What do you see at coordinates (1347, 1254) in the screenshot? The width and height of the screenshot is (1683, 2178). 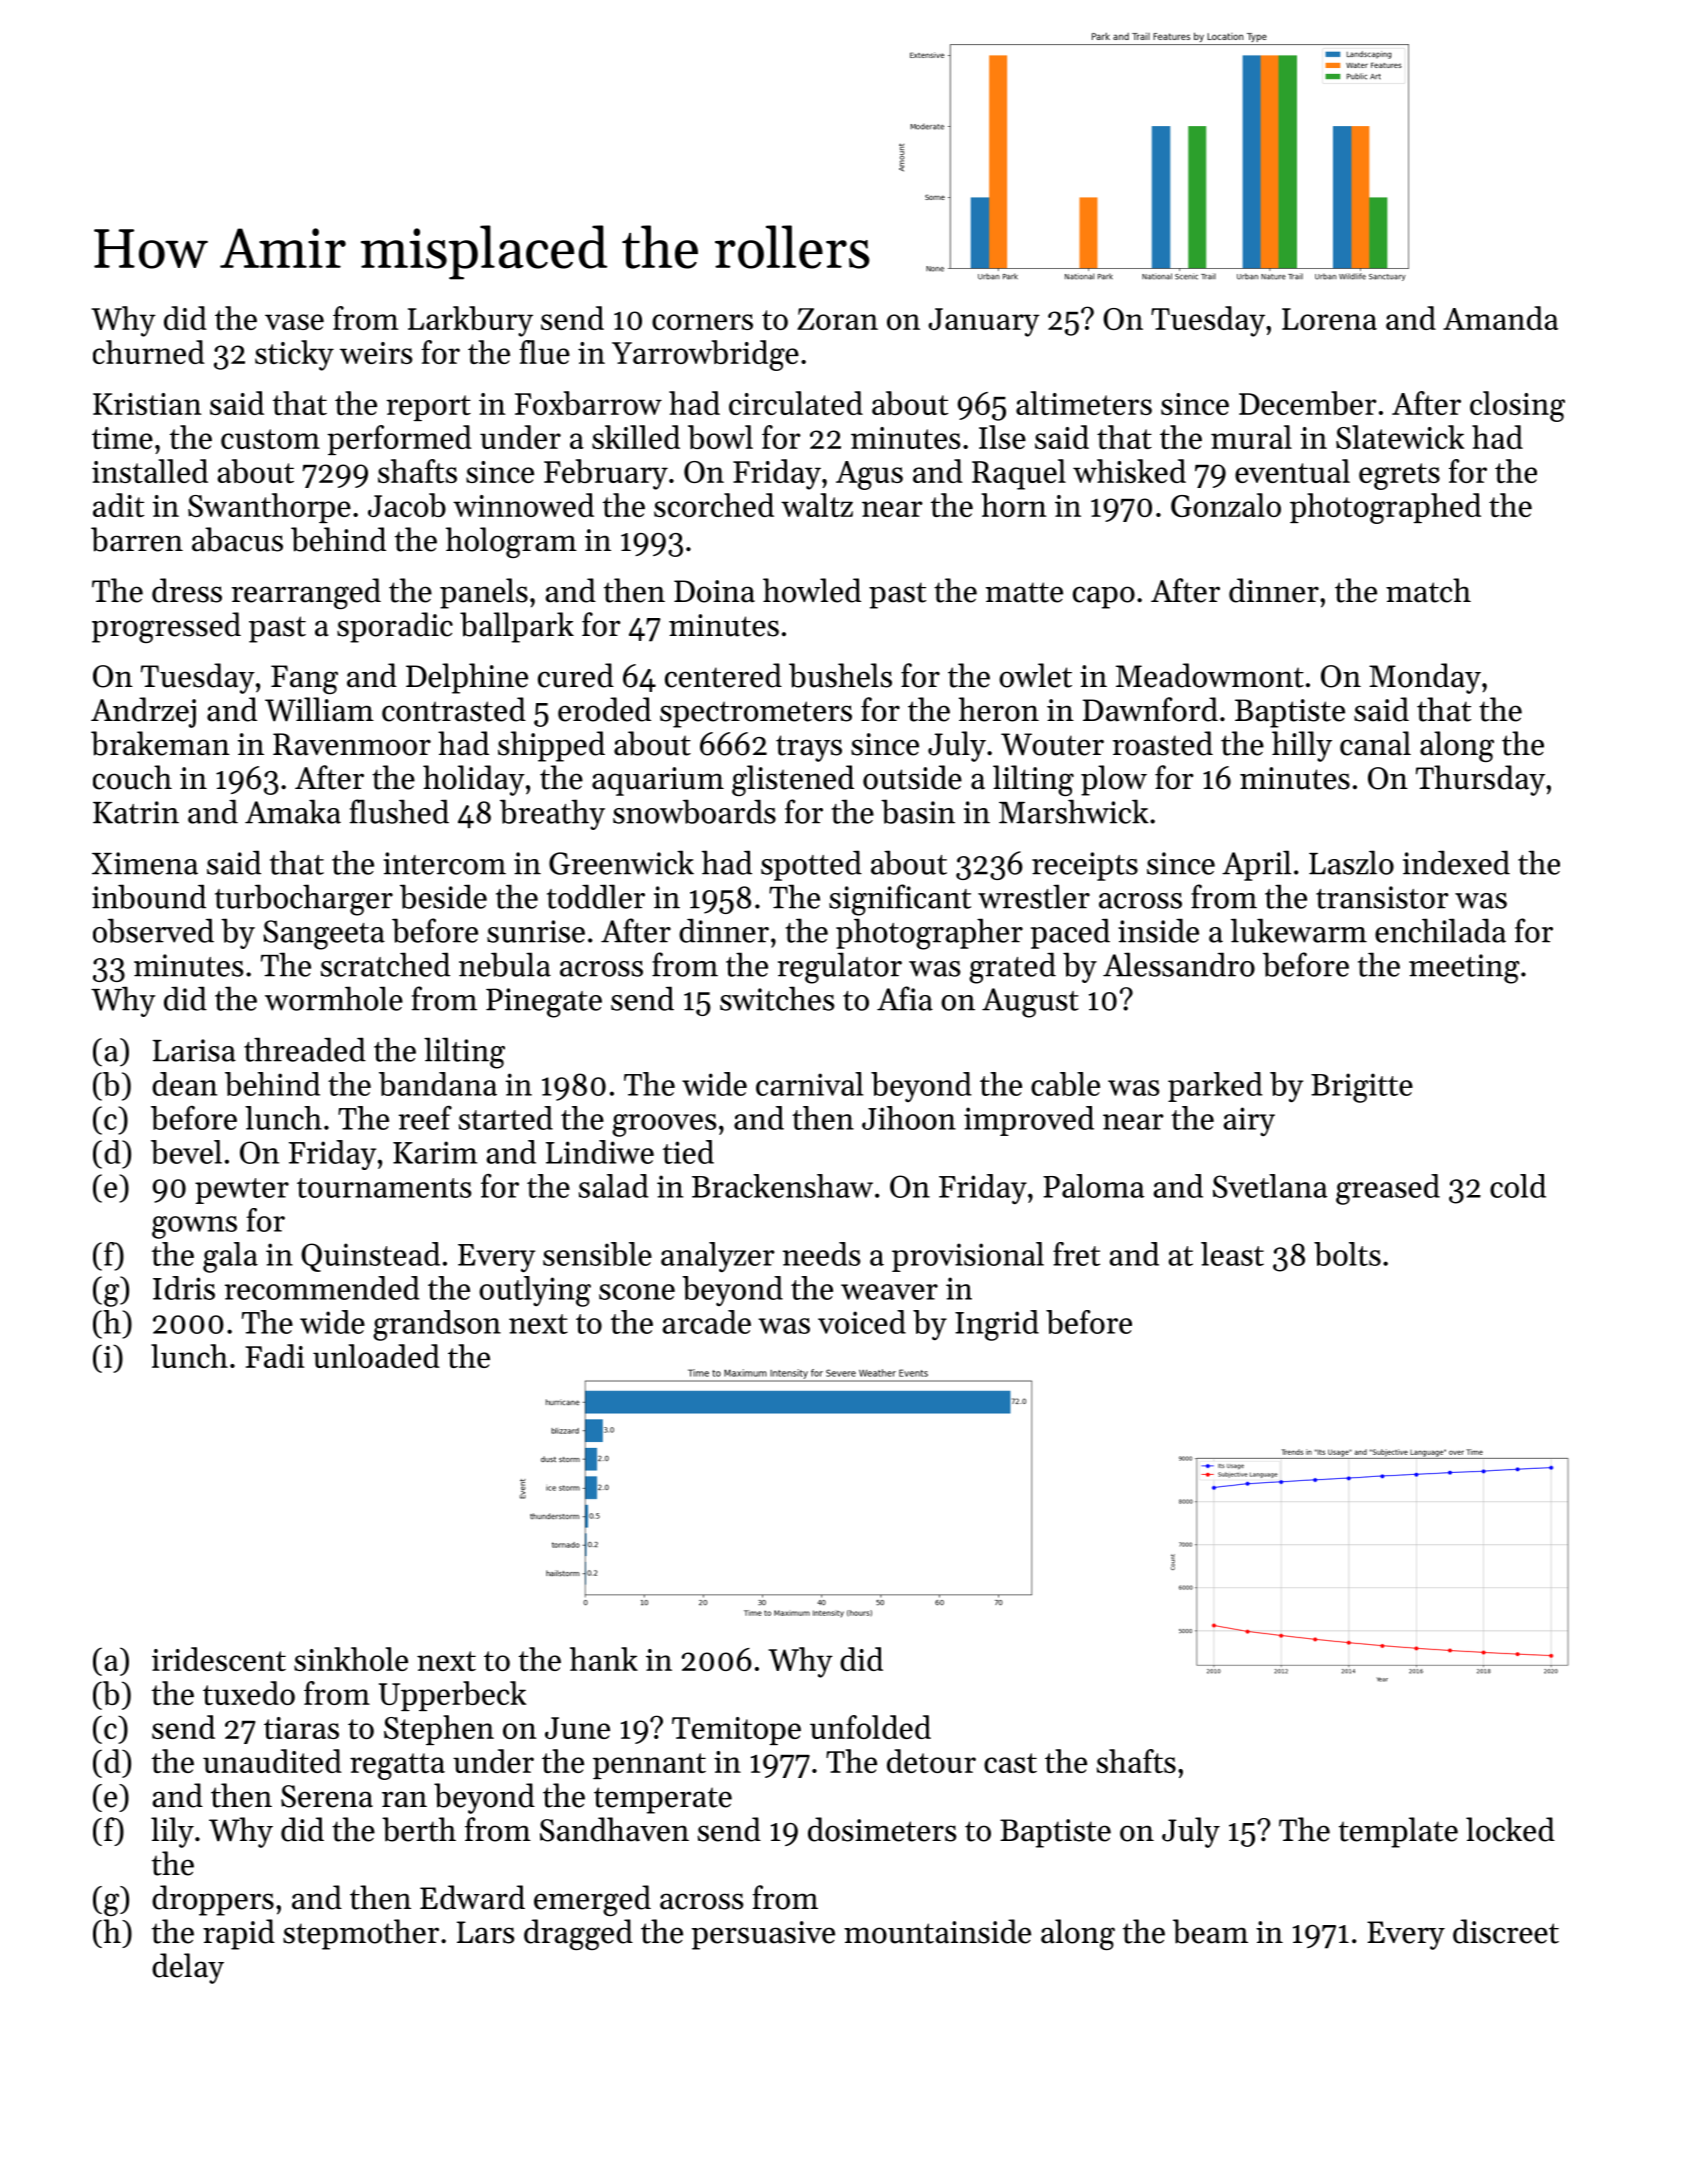 I see `bolts` at bounding box center [1347, 1254].
